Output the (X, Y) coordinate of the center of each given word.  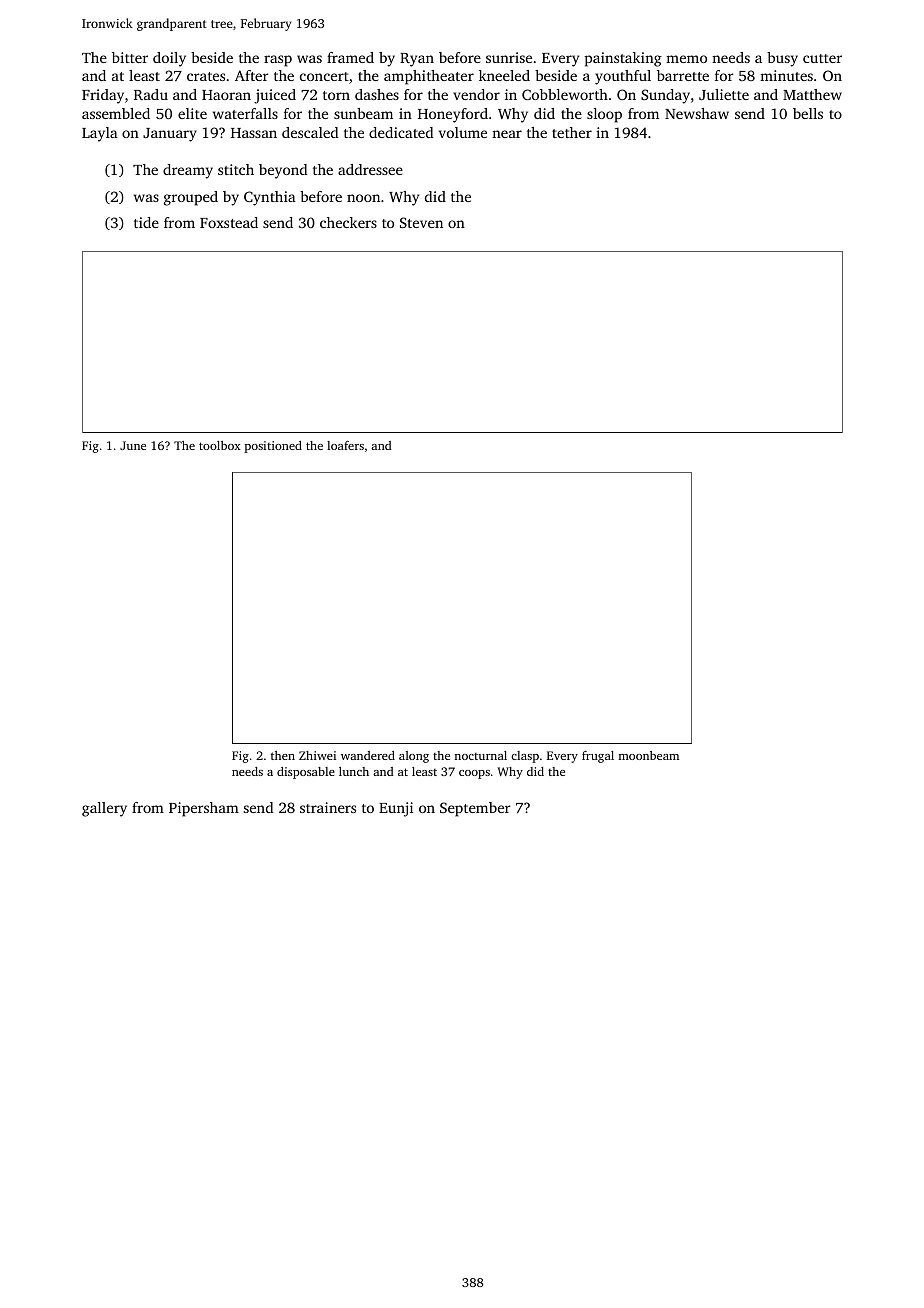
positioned (273, 447)
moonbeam (648, 755)
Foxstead (229, 222)
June (133, 445)
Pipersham (204, 809)
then (283, 755)
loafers (345, 445)
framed (350, 57)
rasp (278, 61)
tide (146, 222)
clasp (525, 757)
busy (782, 59)
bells (808, 113)
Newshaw (697, 113)
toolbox (220, 445)
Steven (421, 222)
